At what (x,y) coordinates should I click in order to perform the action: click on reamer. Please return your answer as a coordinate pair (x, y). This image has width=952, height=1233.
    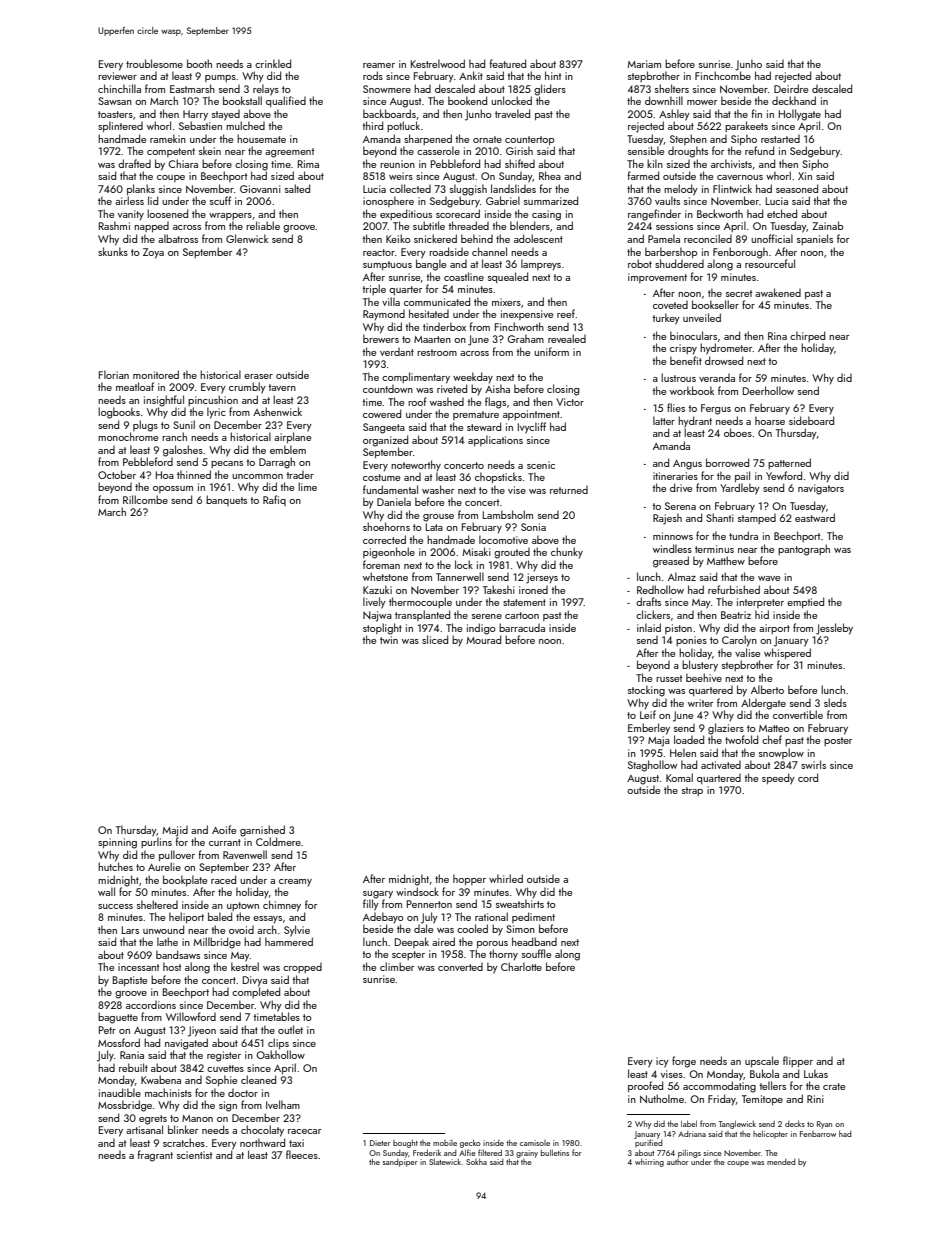
    Looking at the image, I should click on (379, 65).
